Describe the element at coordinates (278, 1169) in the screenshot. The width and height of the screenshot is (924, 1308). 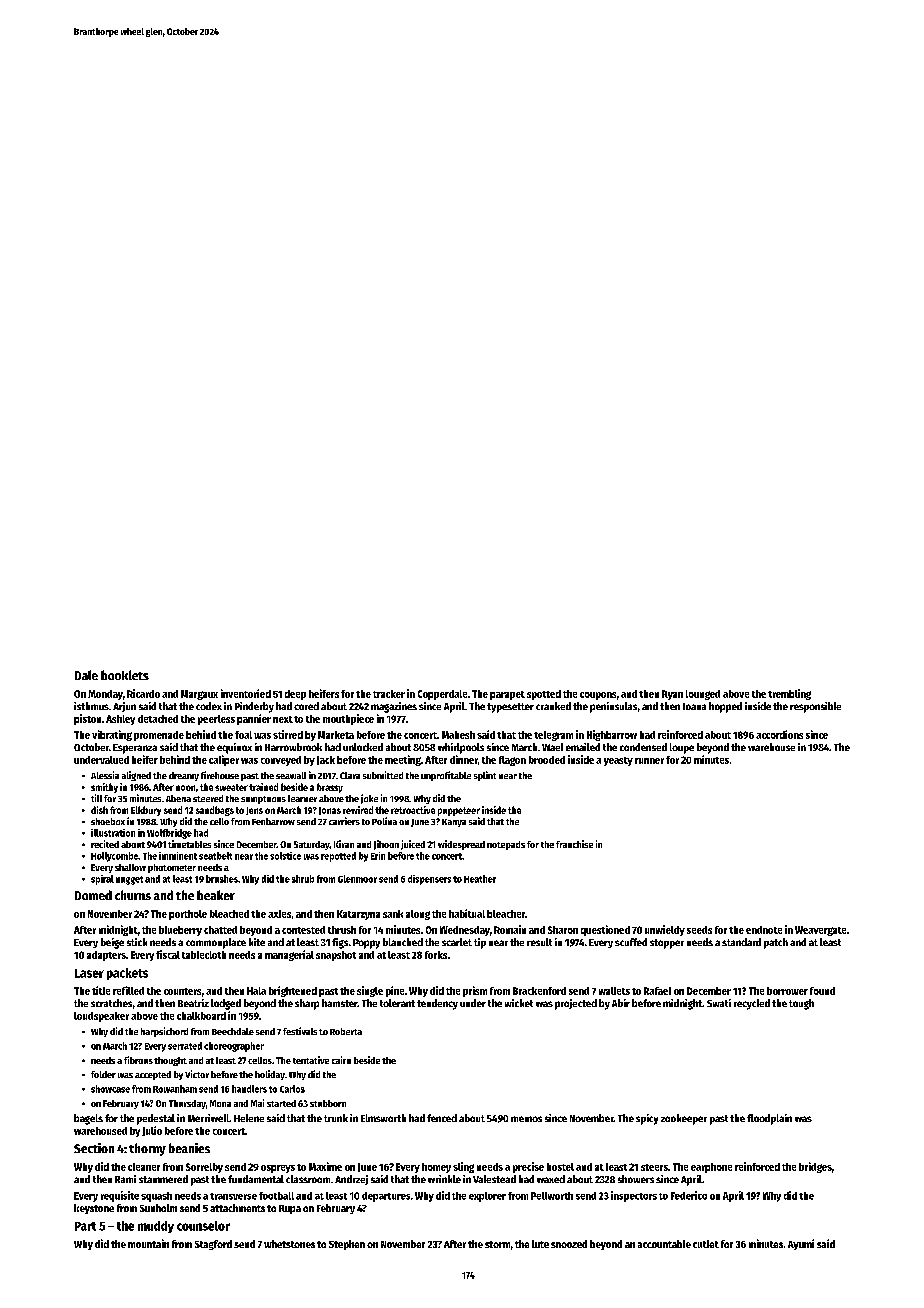
I see `ospreys` at that location.
